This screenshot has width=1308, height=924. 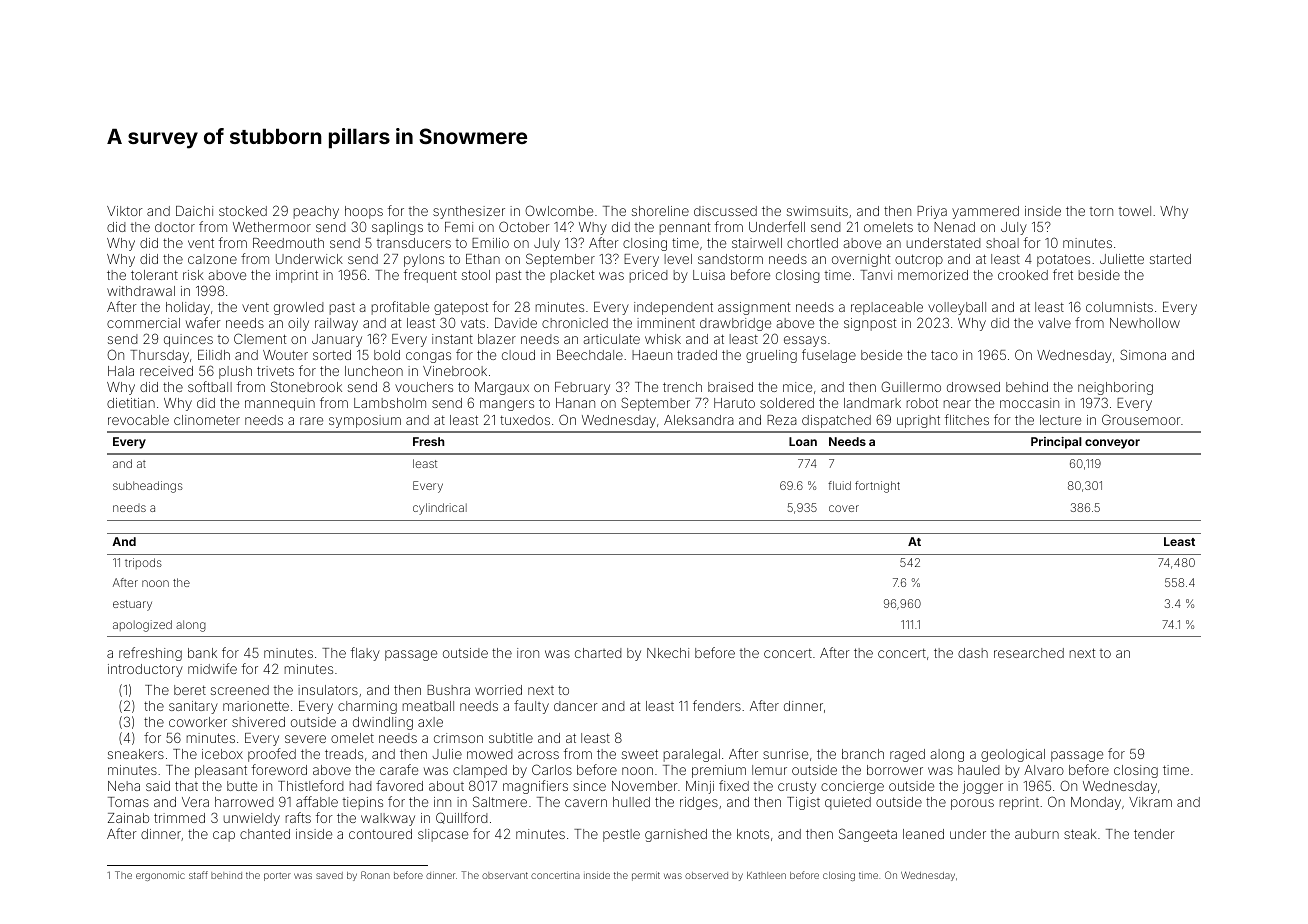 I want to click on towel, so click(x=1135, y=211).
